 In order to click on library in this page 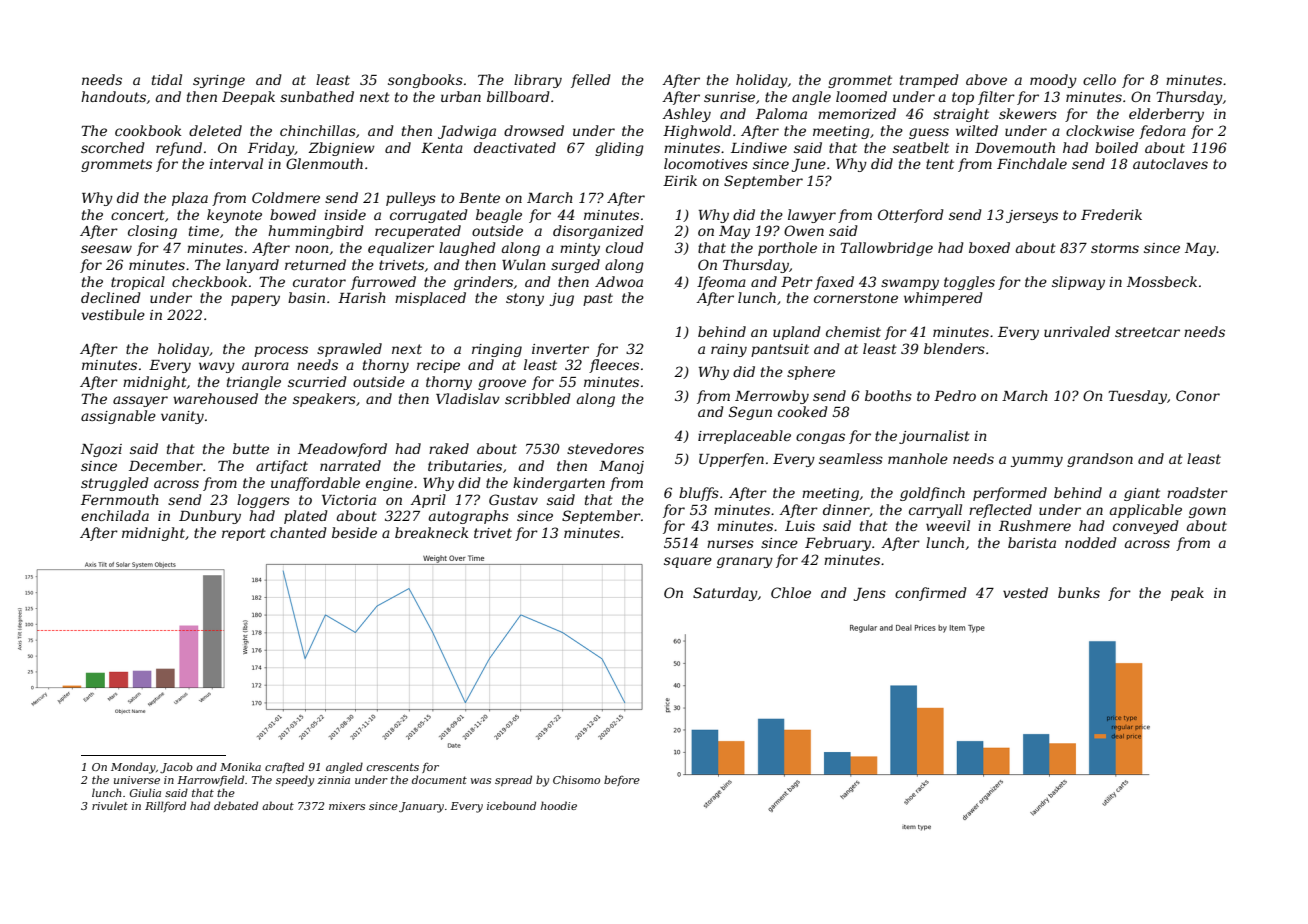, I will do `click(538, 81)`.
